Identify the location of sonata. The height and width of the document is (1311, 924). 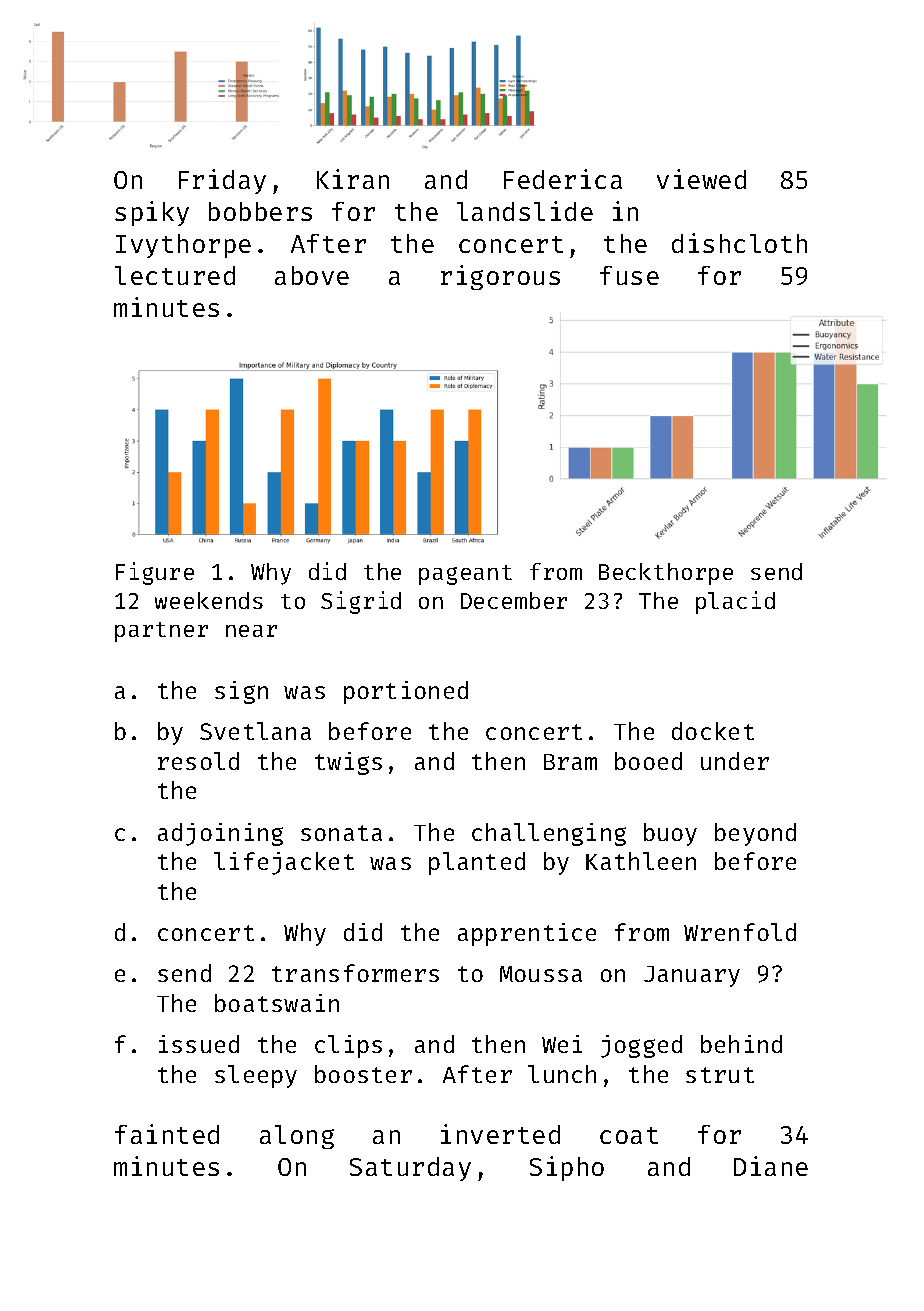
(341, 833).
